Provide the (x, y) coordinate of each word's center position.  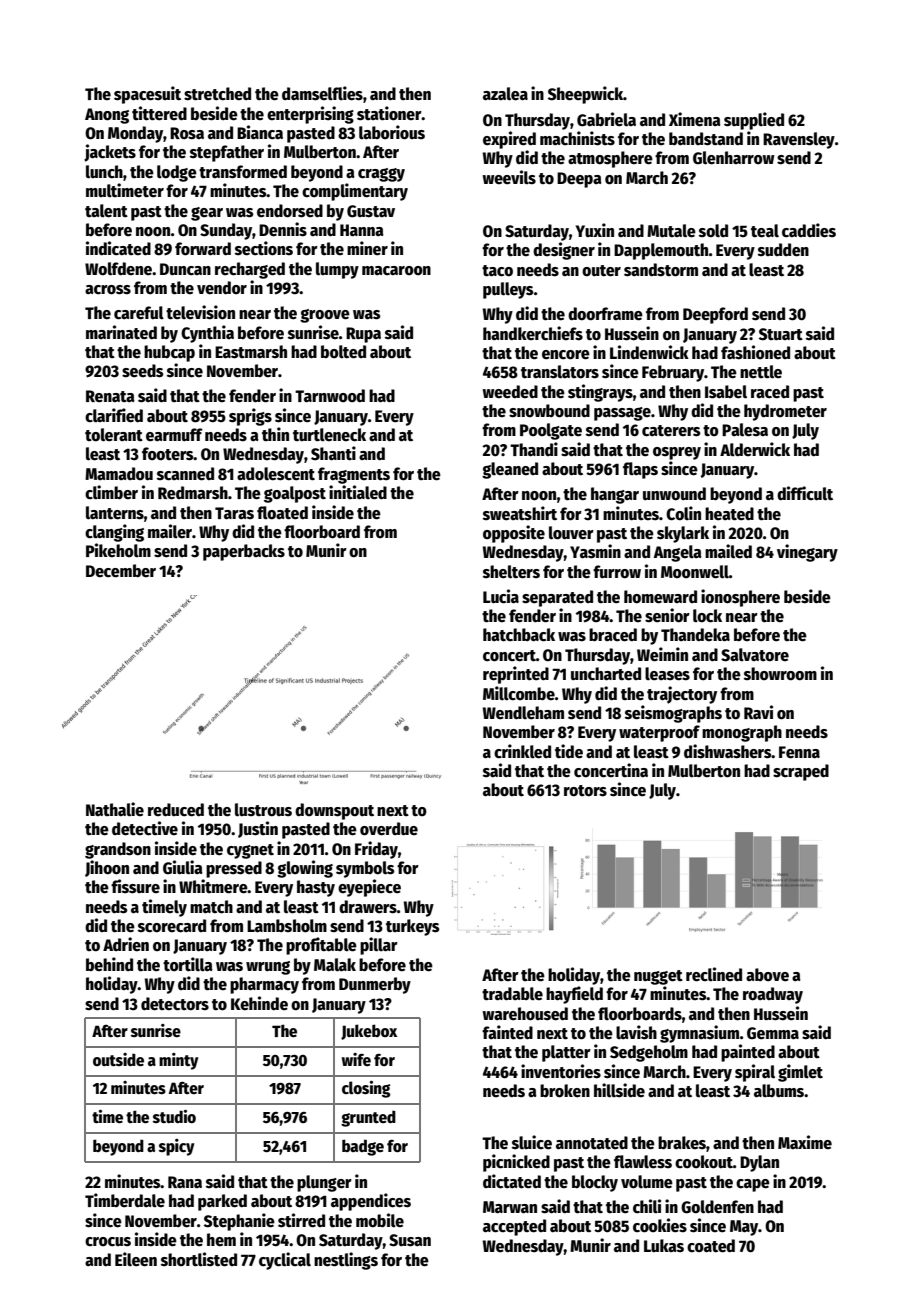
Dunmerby (375, 985)
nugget (658, 977)
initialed (358, 492)
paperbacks (244, 552)
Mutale (671, 231)
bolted (343, 352)
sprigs (250, 417)
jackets (110, 153)
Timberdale (125, 1200)
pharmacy (264, 985)
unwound (674, 494)
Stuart (781, 334)
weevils (509, 177)
